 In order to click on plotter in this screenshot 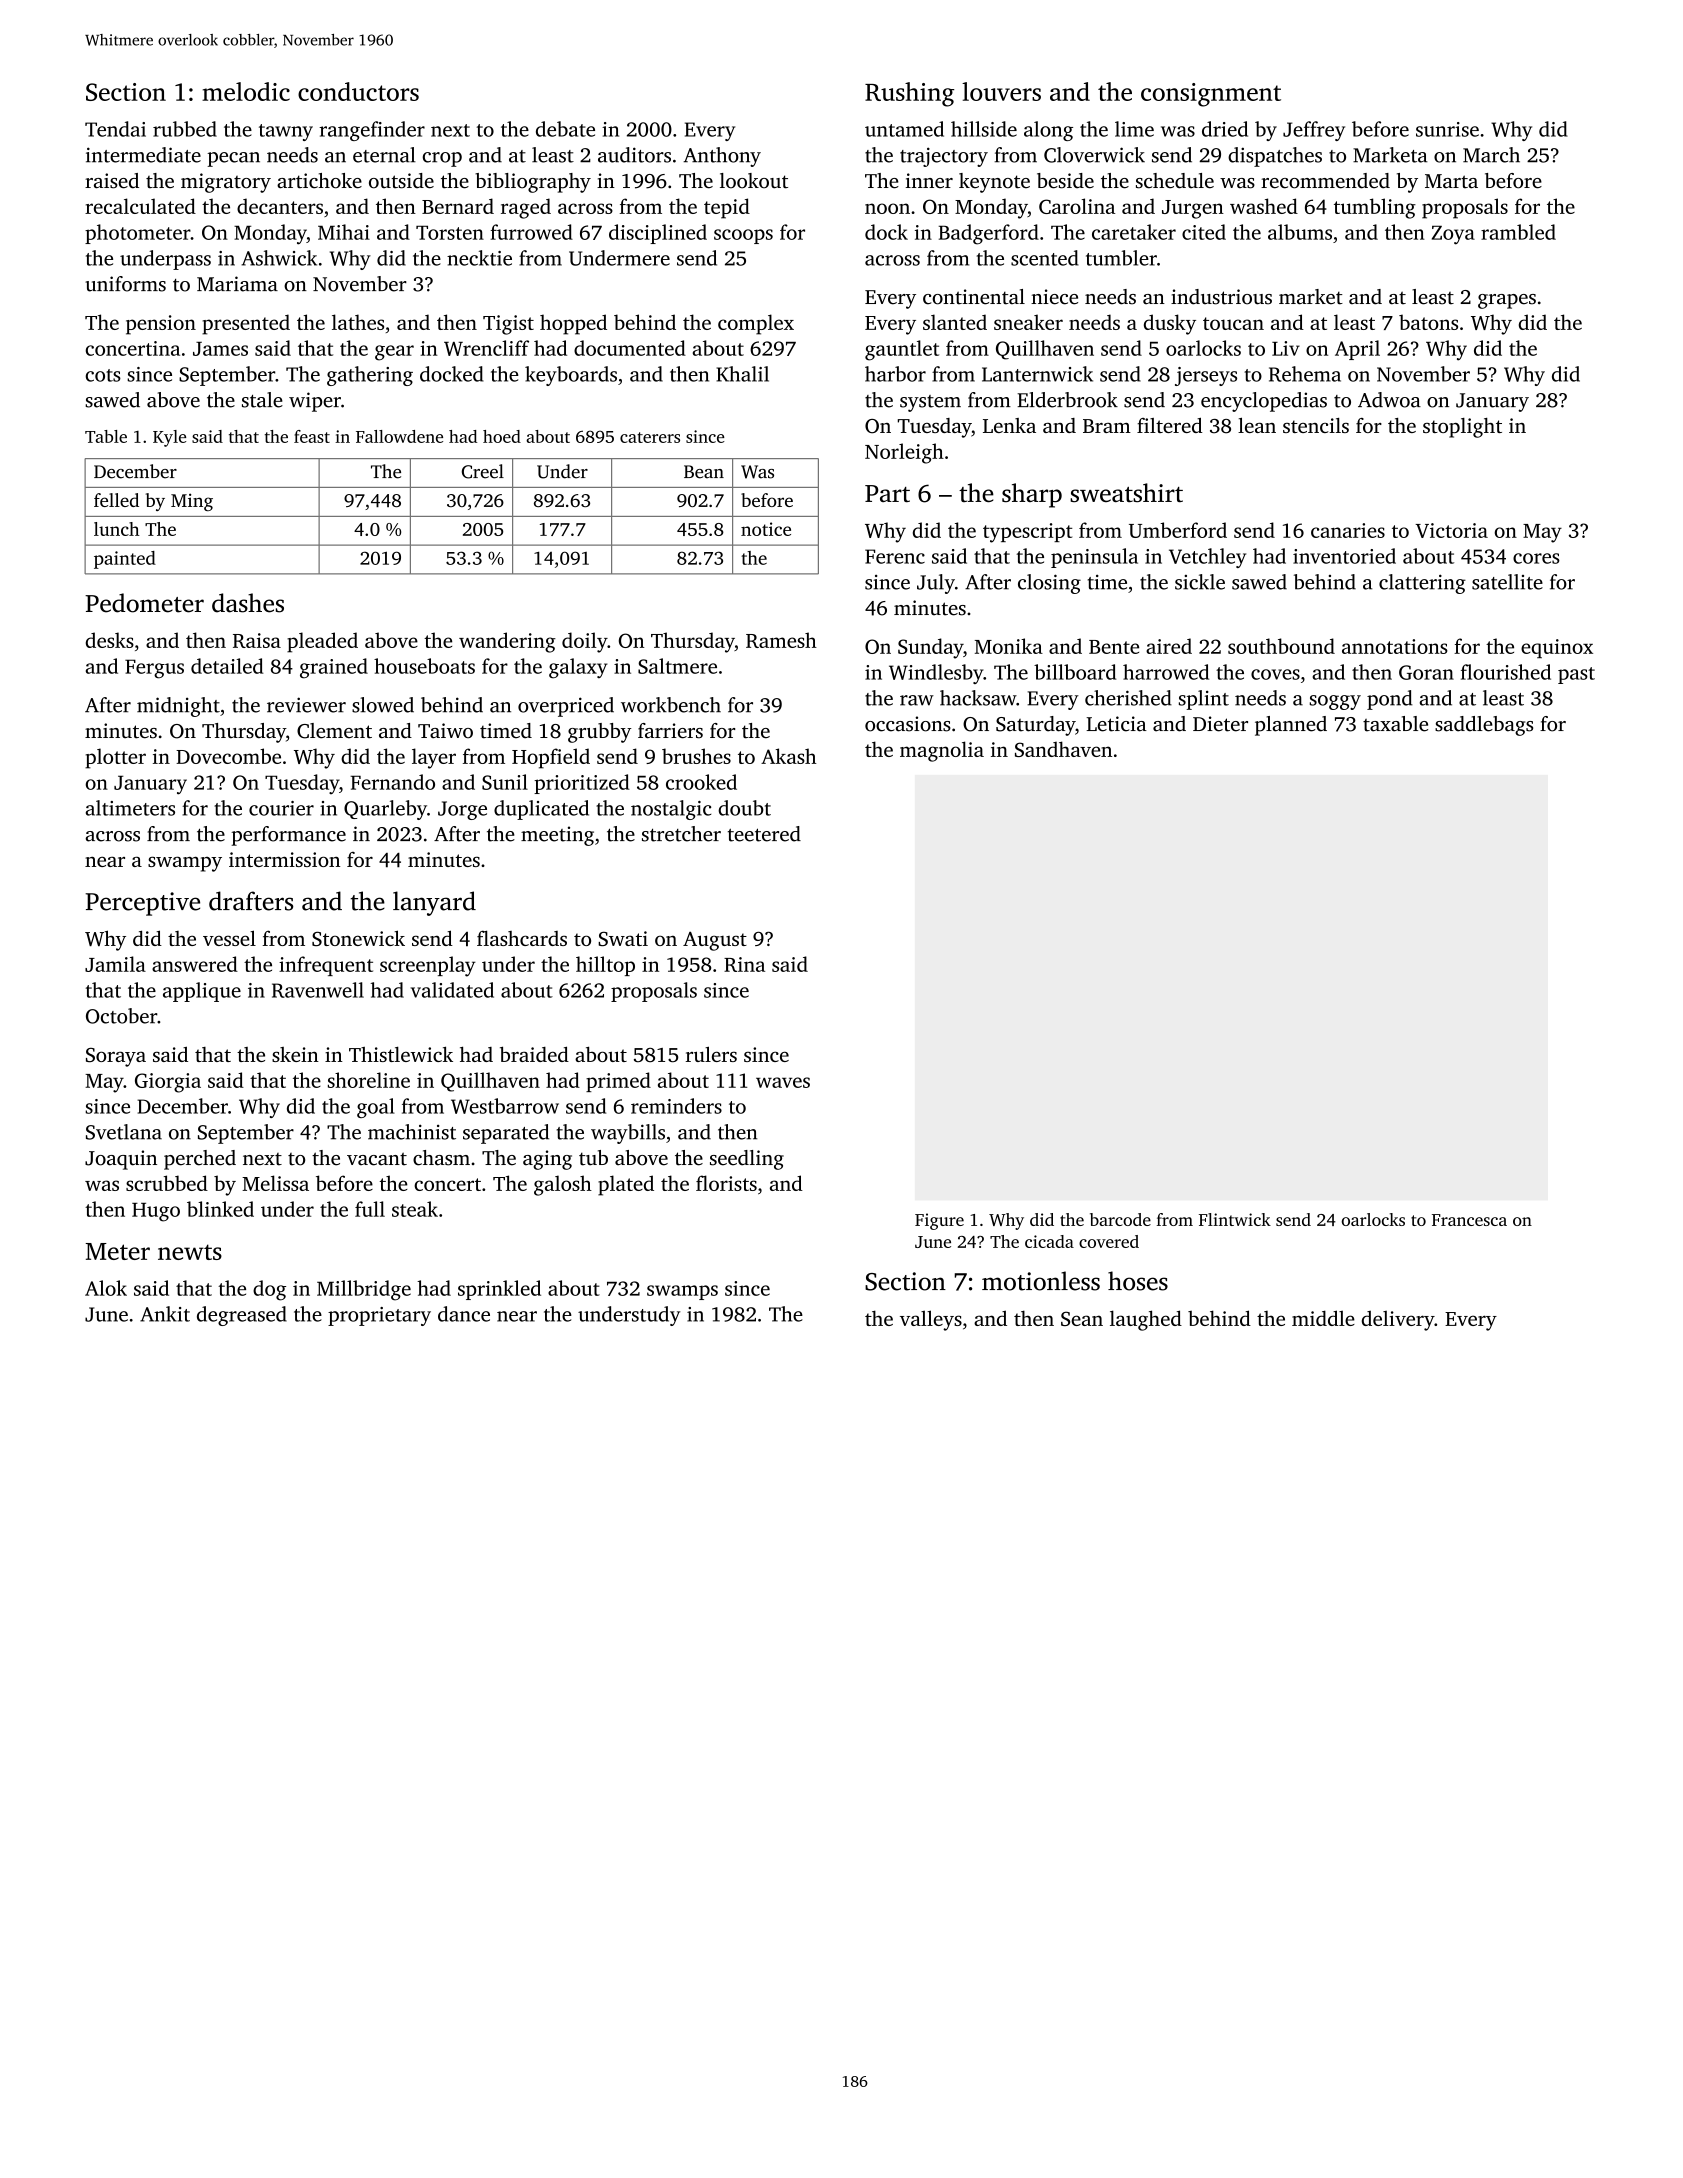, I will do `click(115, 758)`.
